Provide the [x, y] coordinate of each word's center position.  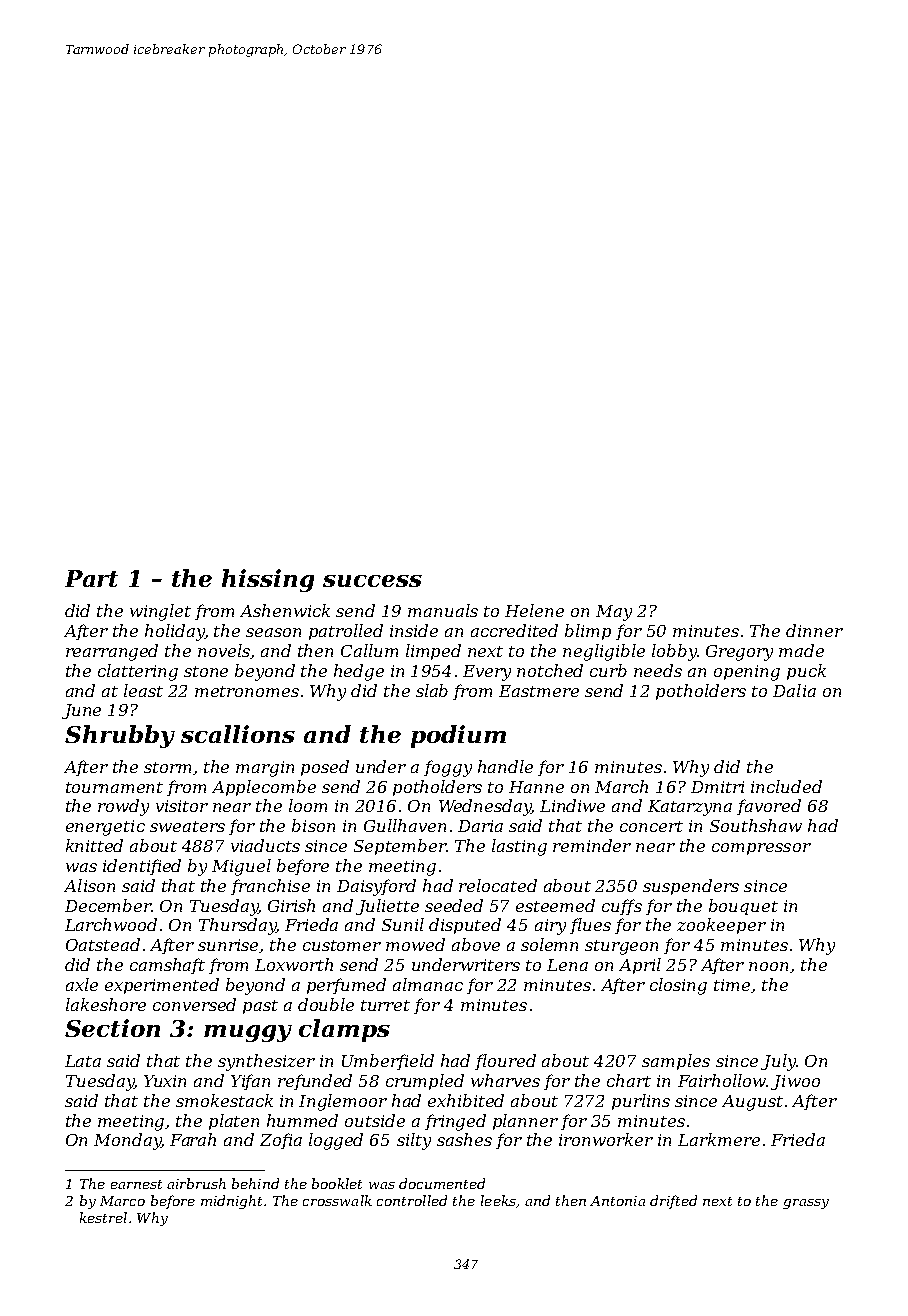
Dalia [794, 690]
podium [458, 736]
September [400, 847]
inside [414, 630]
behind [255, 1183]
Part [91, 578]
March [621, 786]
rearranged [112, 652]
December [108, 905]
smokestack [224, 1100]
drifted [673, 1202]
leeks [498, 1200]
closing [678, 986]
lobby [674, 652]
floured [505, 1062]
